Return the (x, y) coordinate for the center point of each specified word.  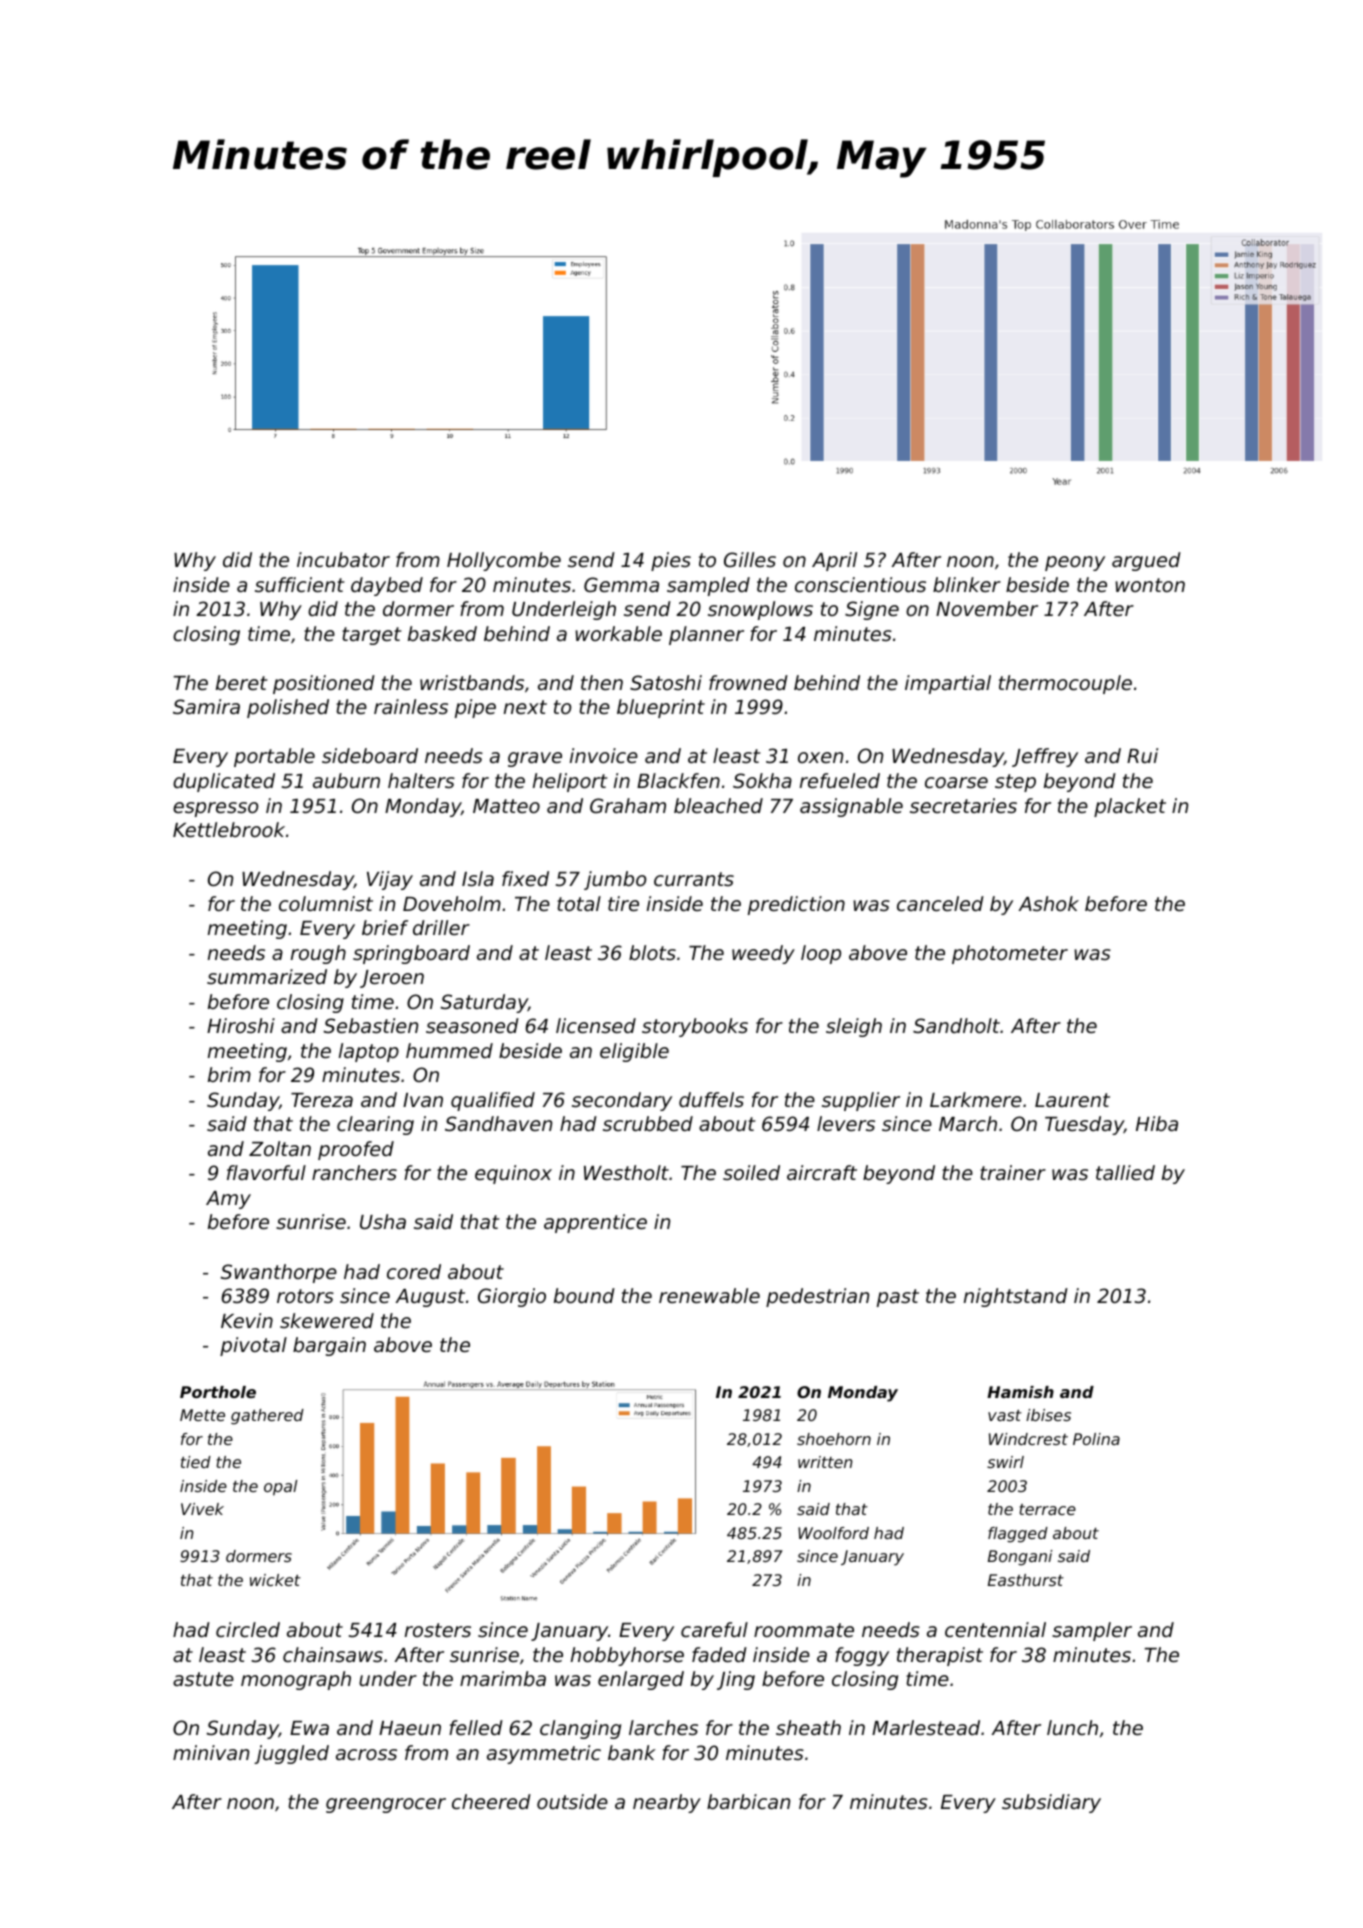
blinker (967, 584)
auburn (346, 780)
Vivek (202, 1509)
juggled (291, 1754)
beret (242, 682)
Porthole (218, 1392)
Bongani (1020, 1558)
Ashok (1048, 903)
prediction (796, 905)
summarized (267, 976)
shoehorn (834, 1439)
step (1015, 783)
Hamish (1020, 1392)
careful (714, 1629)
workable (618, 633)
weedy (763, 954)
